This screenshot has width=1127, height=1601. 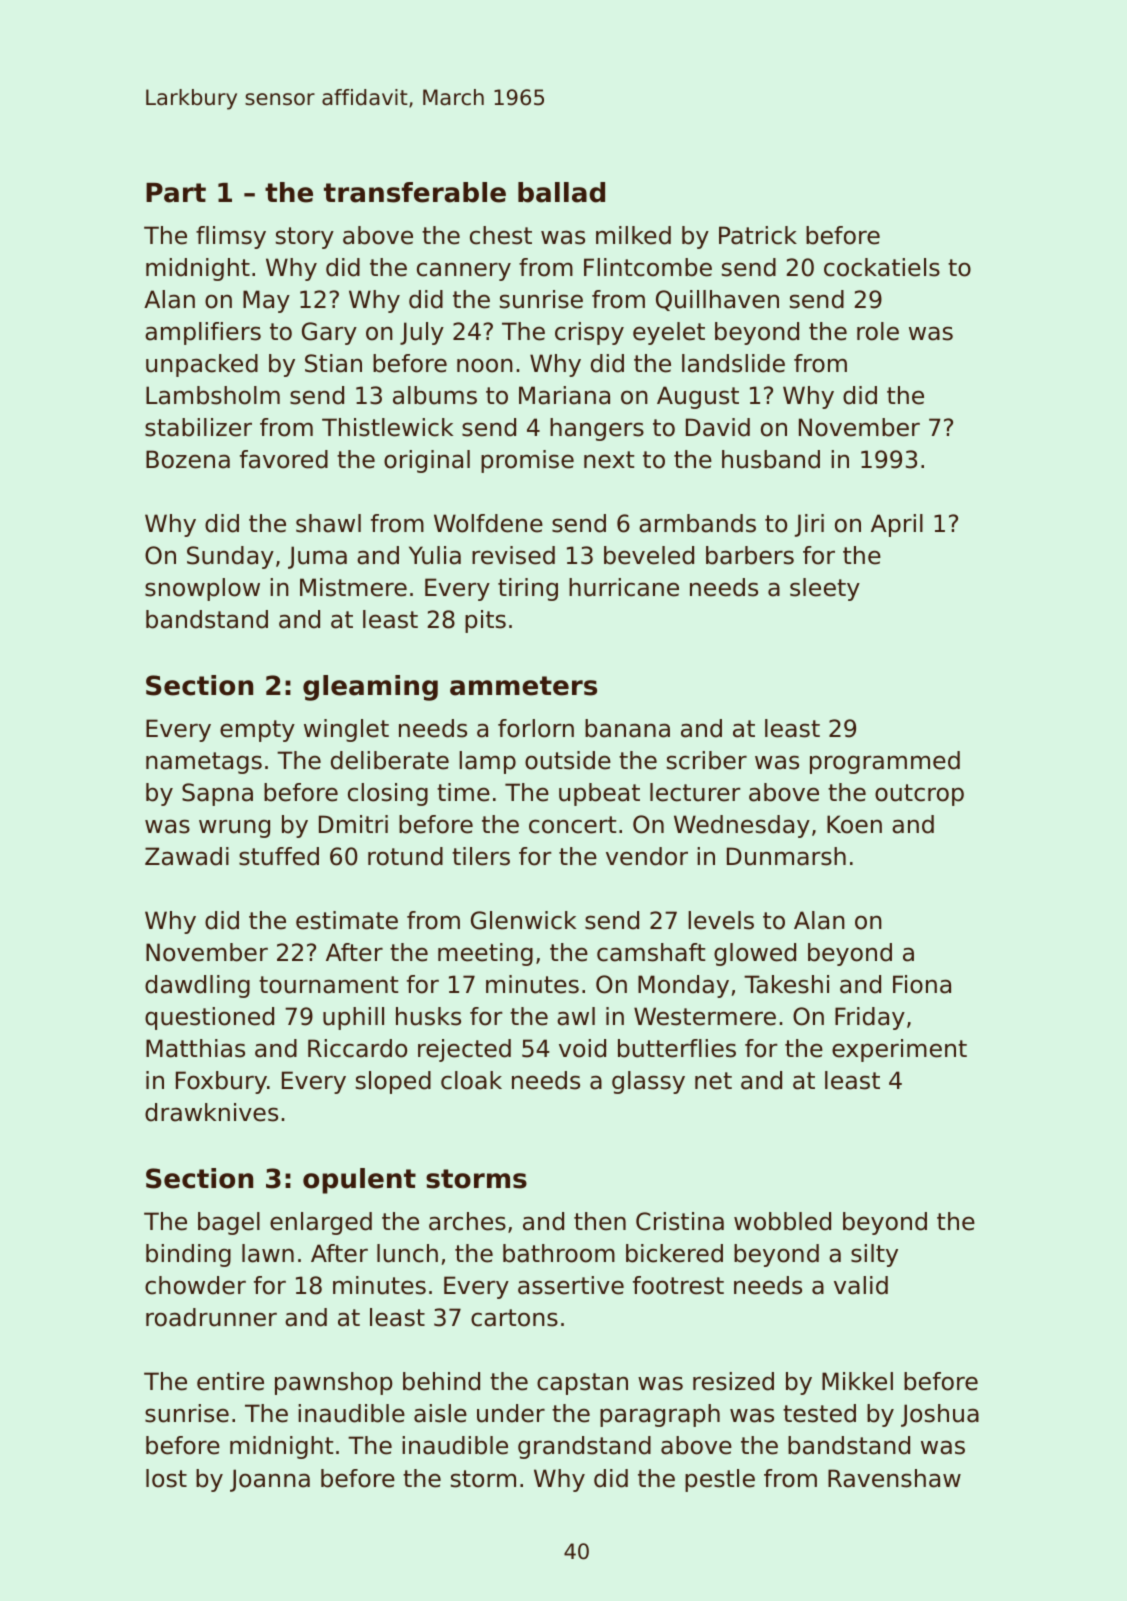 I want to click on binding, so click(x=188, y=1255).
